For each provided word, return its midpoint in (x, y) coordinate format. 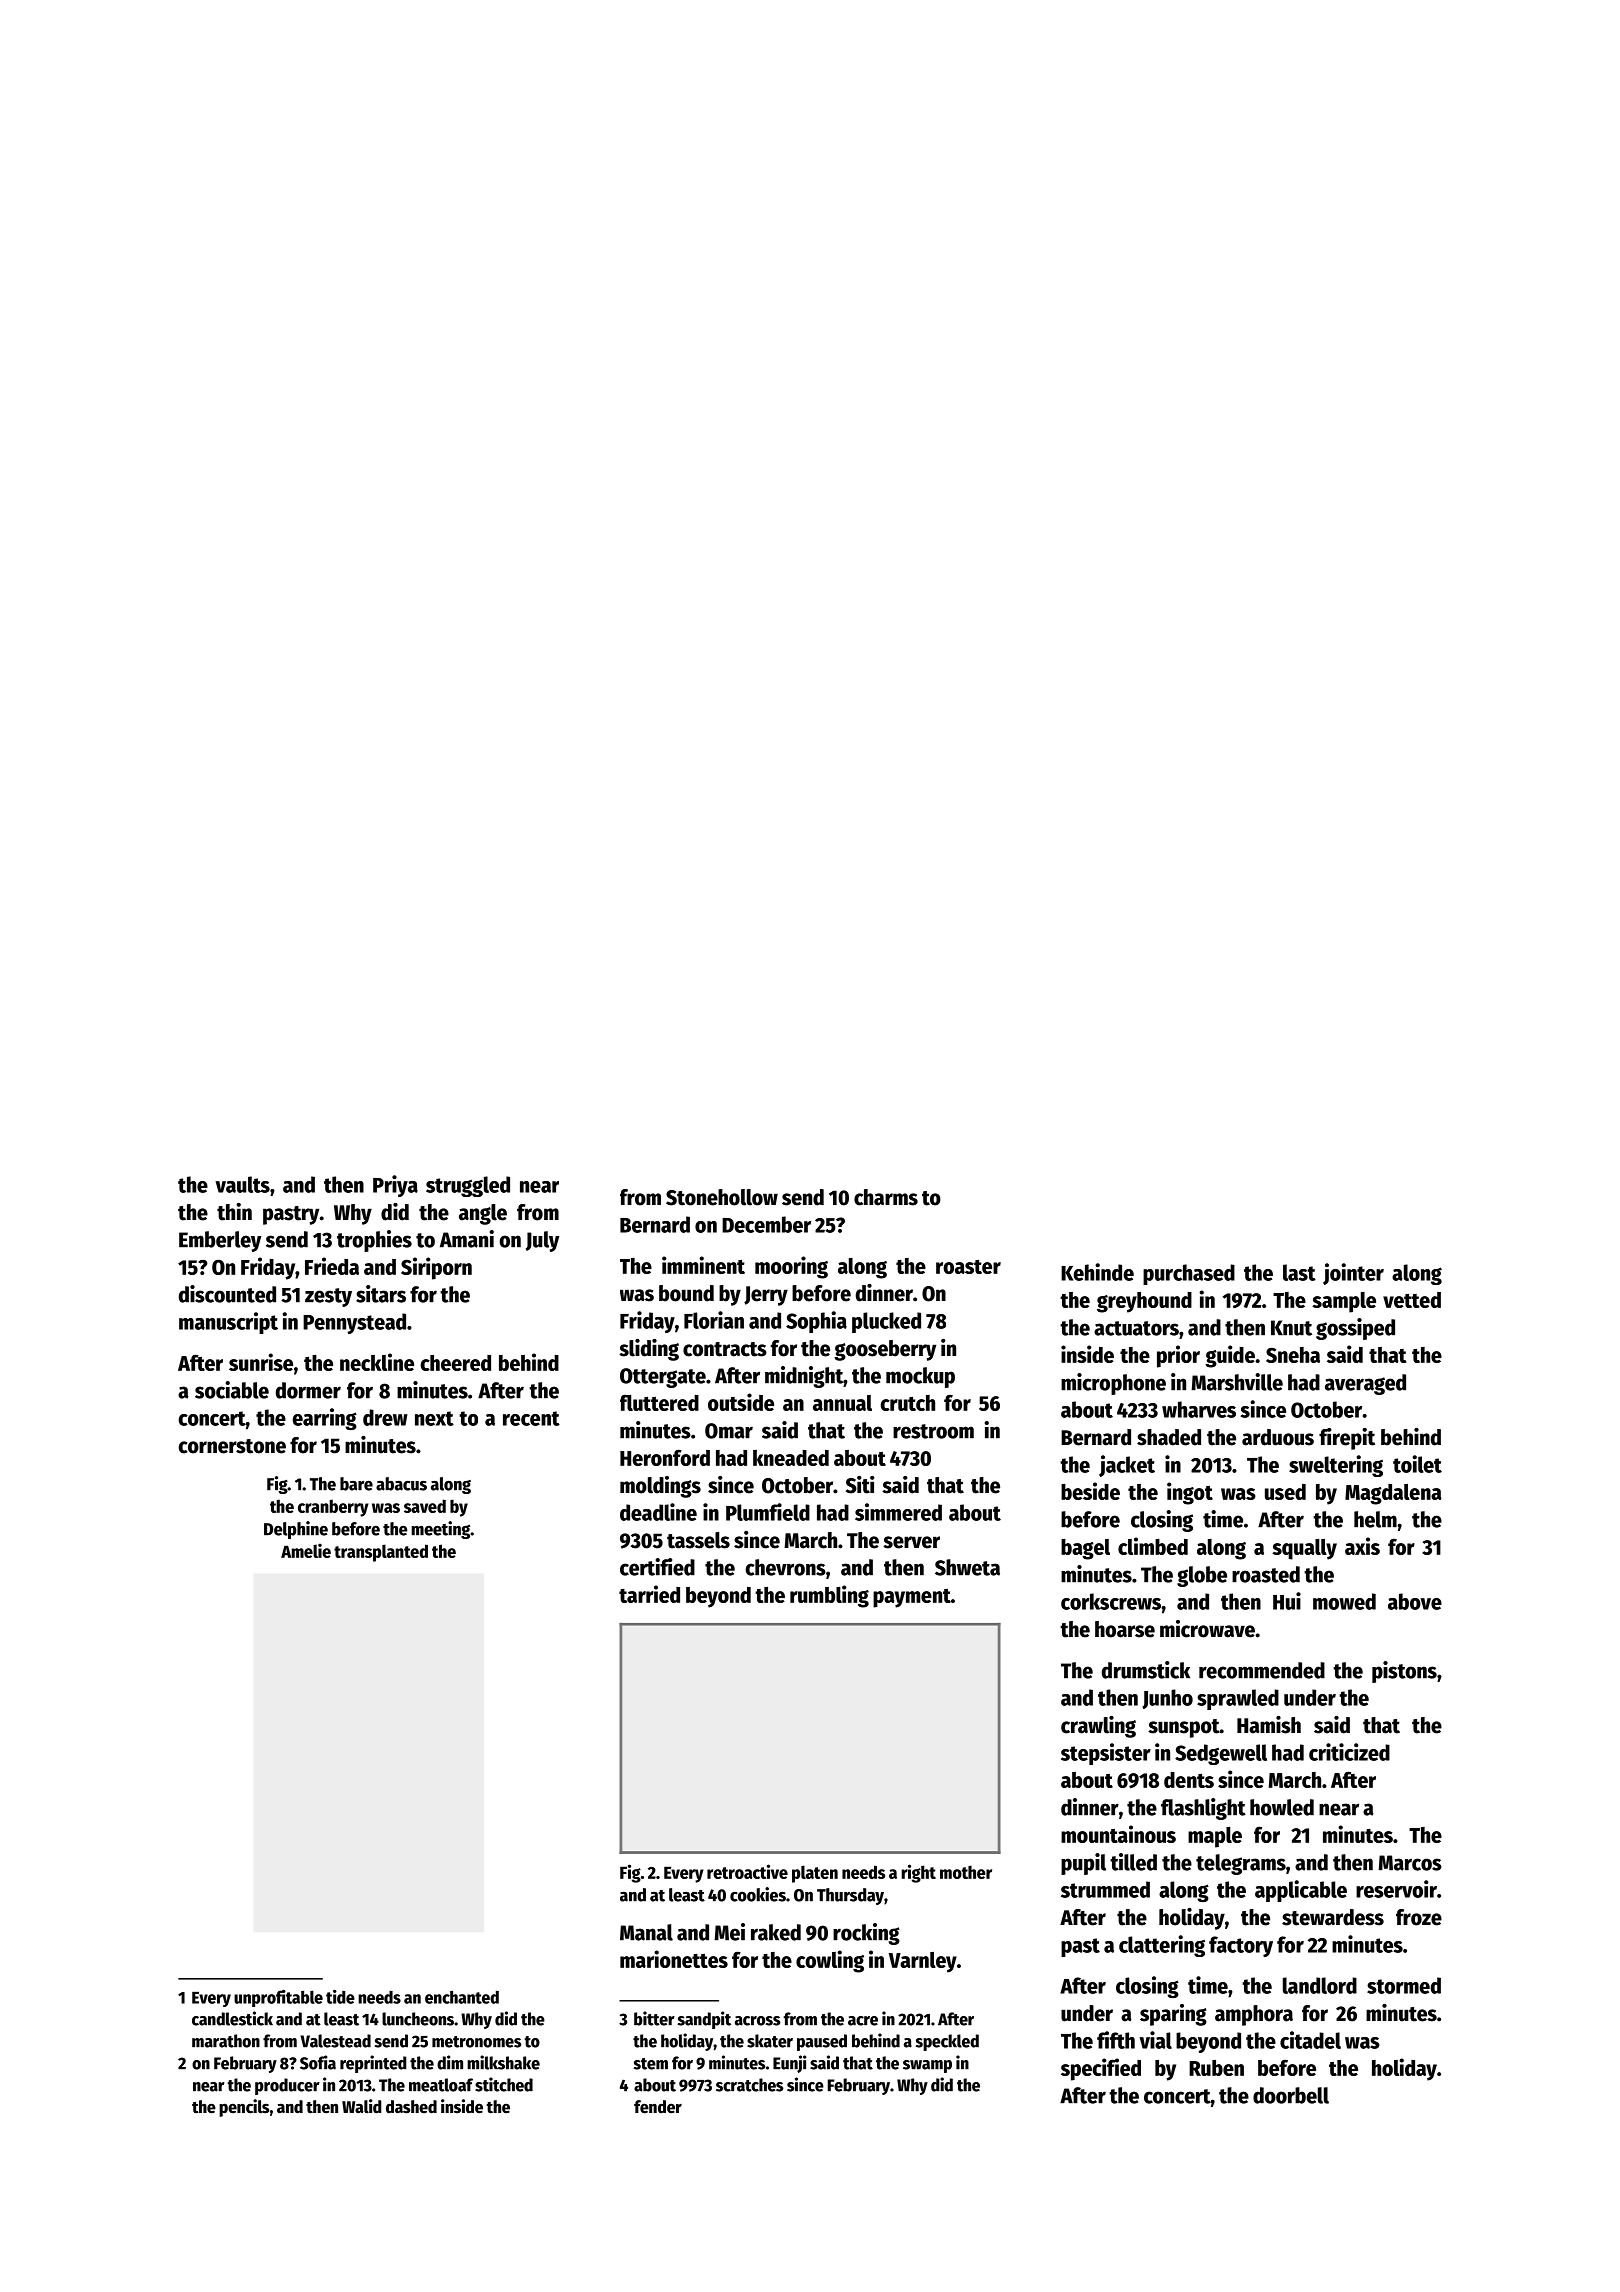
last (1299, 1272)
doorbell (1291, 2095)
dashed (411, 2107)
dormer (308, 1390)
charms (886, 1197)
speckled (947, 2042)
